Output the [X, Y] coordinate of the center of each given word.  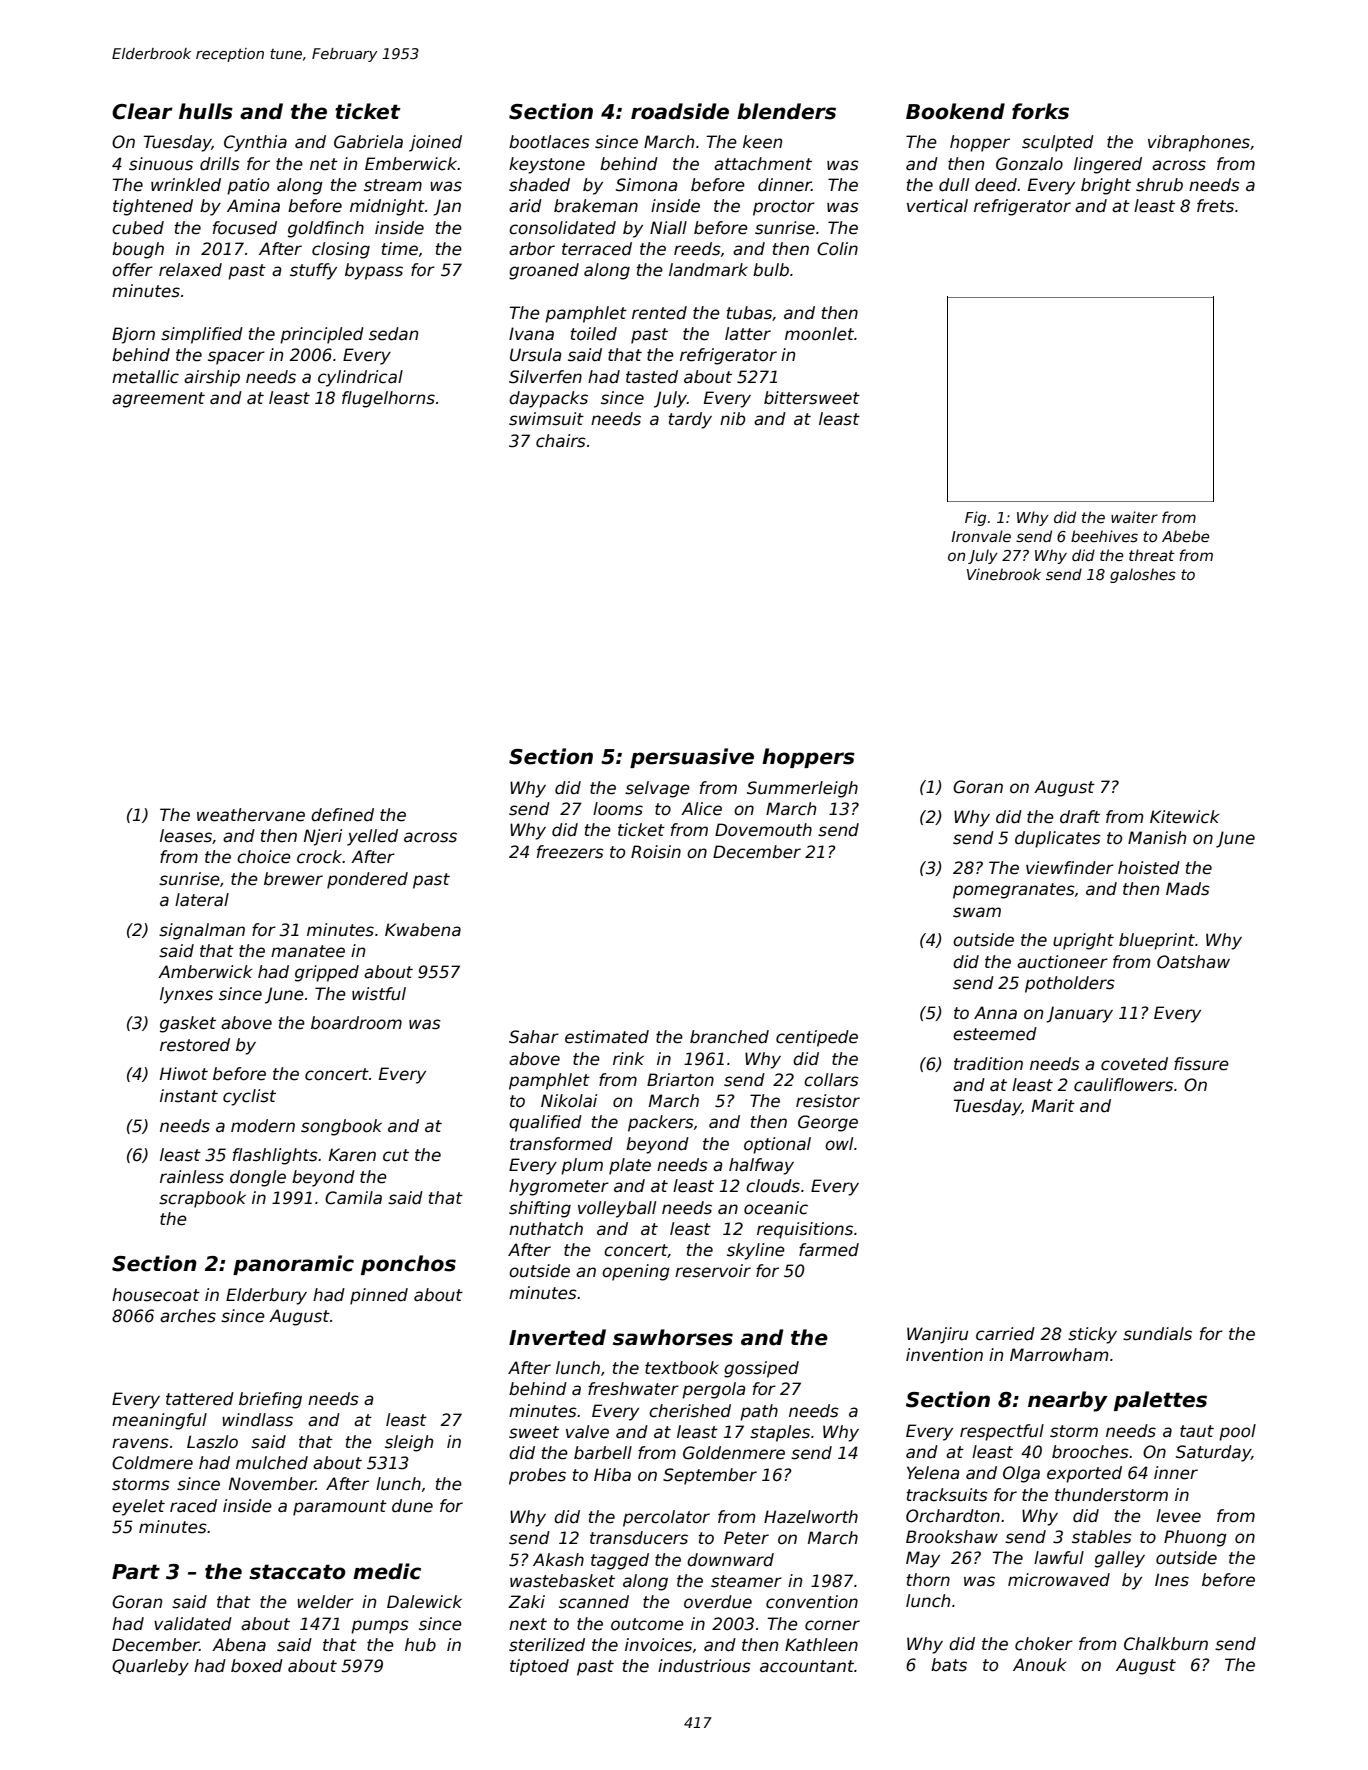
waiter [1134, 517]
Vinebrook [1004, 574]
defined [342, 815]
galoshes [1143, 575]
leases [186, 836]
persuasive [692, 758]
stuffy [313, 271]
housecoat [156, 1295]
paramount [340, 1508]
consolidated [562, 228]
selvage [657, 789]
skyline [756, 1251]
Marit [1053, 1105]
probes [537, 1476]
